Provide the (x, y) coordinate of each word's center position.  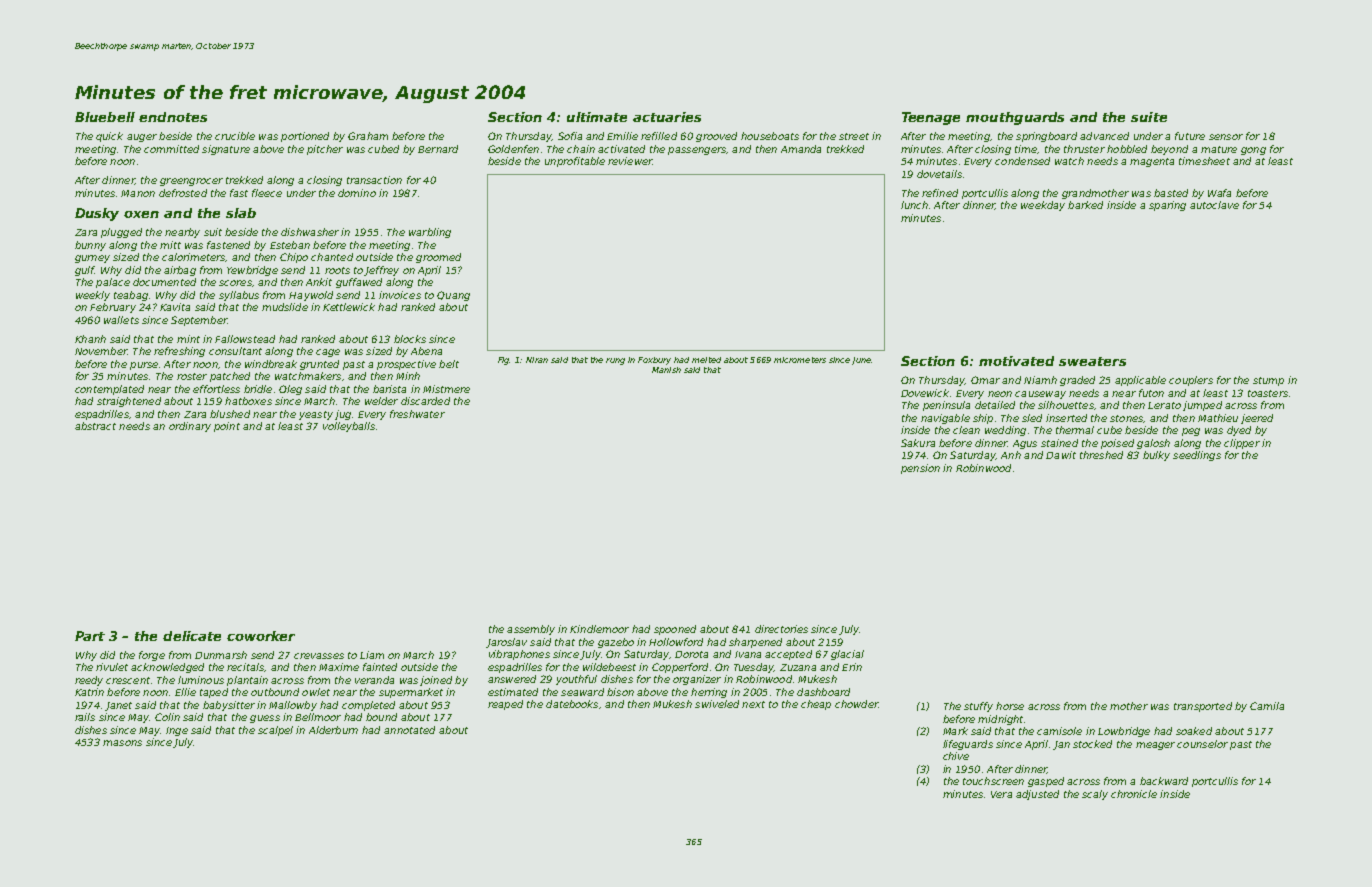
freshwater (417, 414)
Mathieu (1218, 418)
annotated (409, 730)
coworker (261, 636)
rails (85, 717)
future (1190, 136)
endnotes (173, 117)
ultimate (597, 117)
